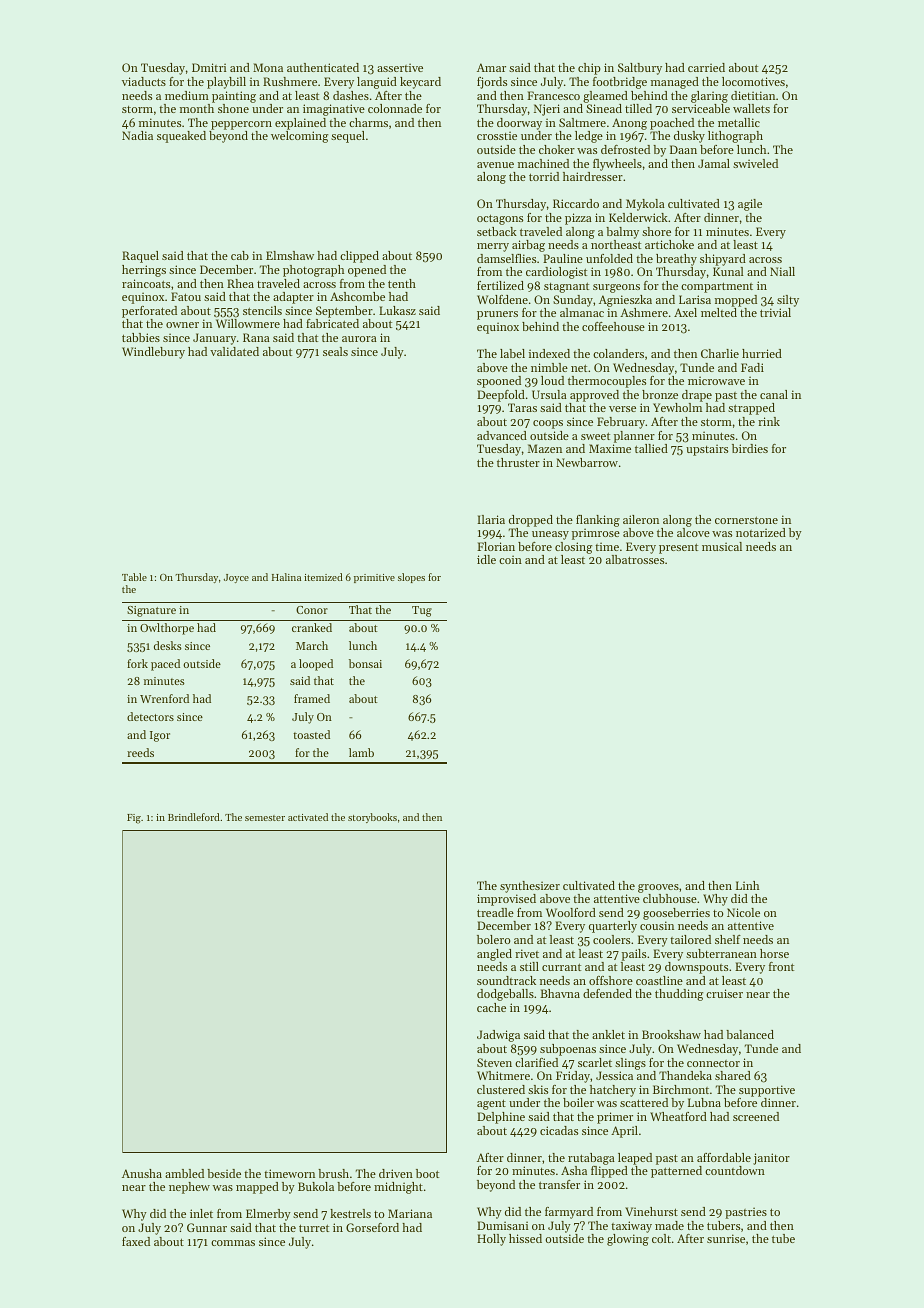 Image resolution: width=924 pixels, height=1308 pixels. Describe the element at coordinates (420, 83) in the screenshot. I see `keycard` at that location.
